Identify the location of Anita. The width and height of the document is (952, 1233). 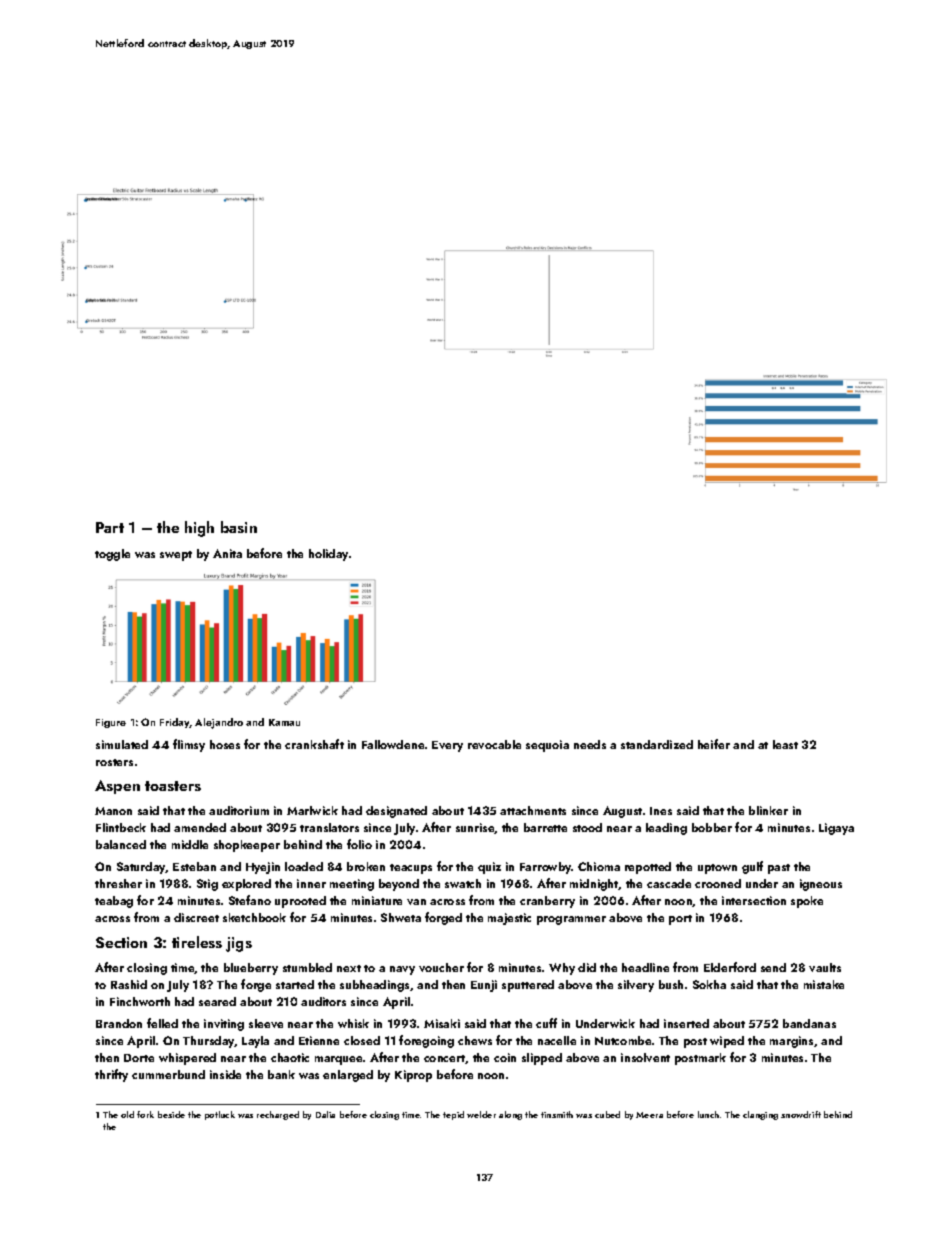
(227, 553).
